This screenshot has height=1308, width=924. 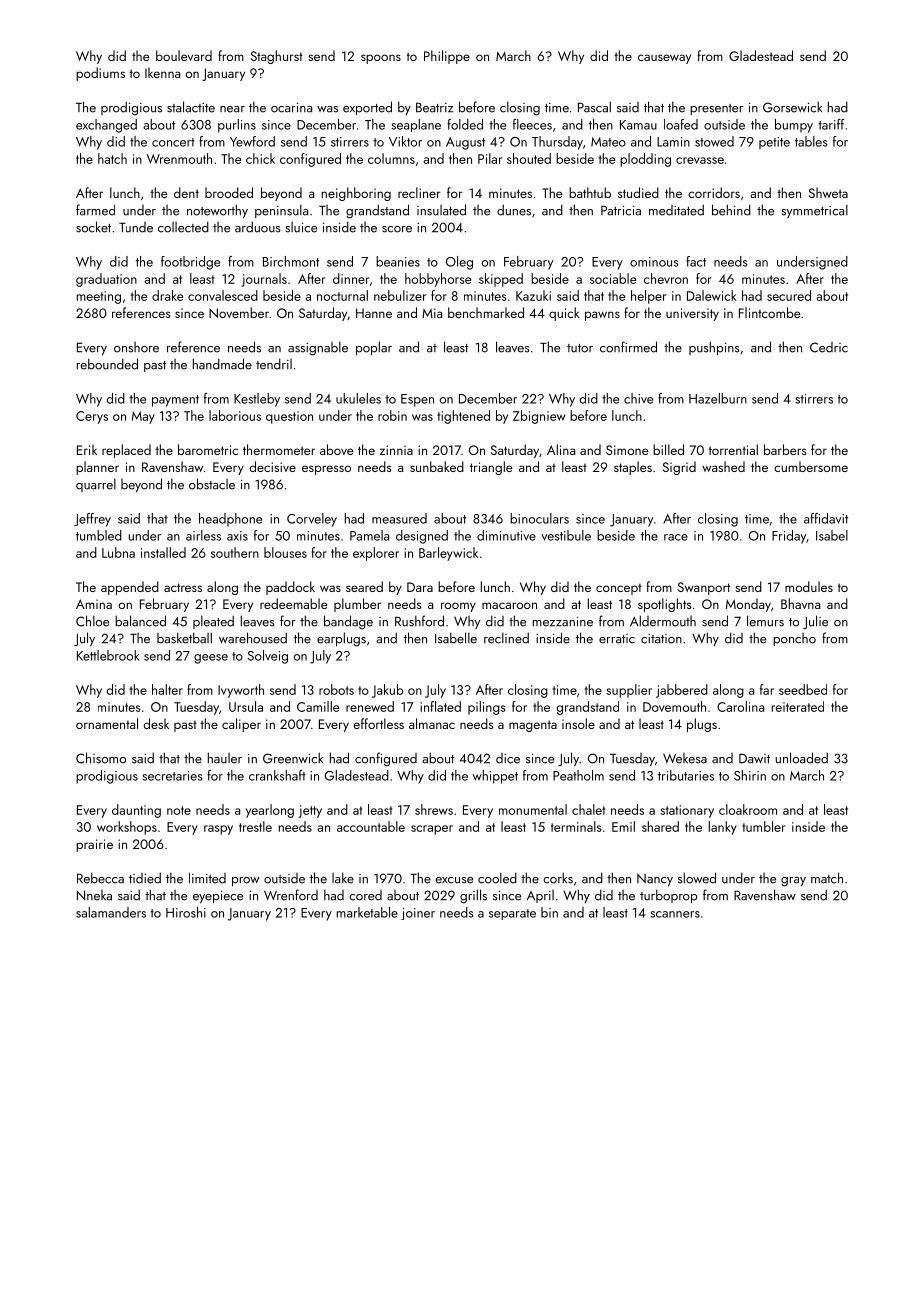 What do you see at coordinates (218, 897) in the screenshot?
I see `eyepiece` at bounding box center [218, 897].
